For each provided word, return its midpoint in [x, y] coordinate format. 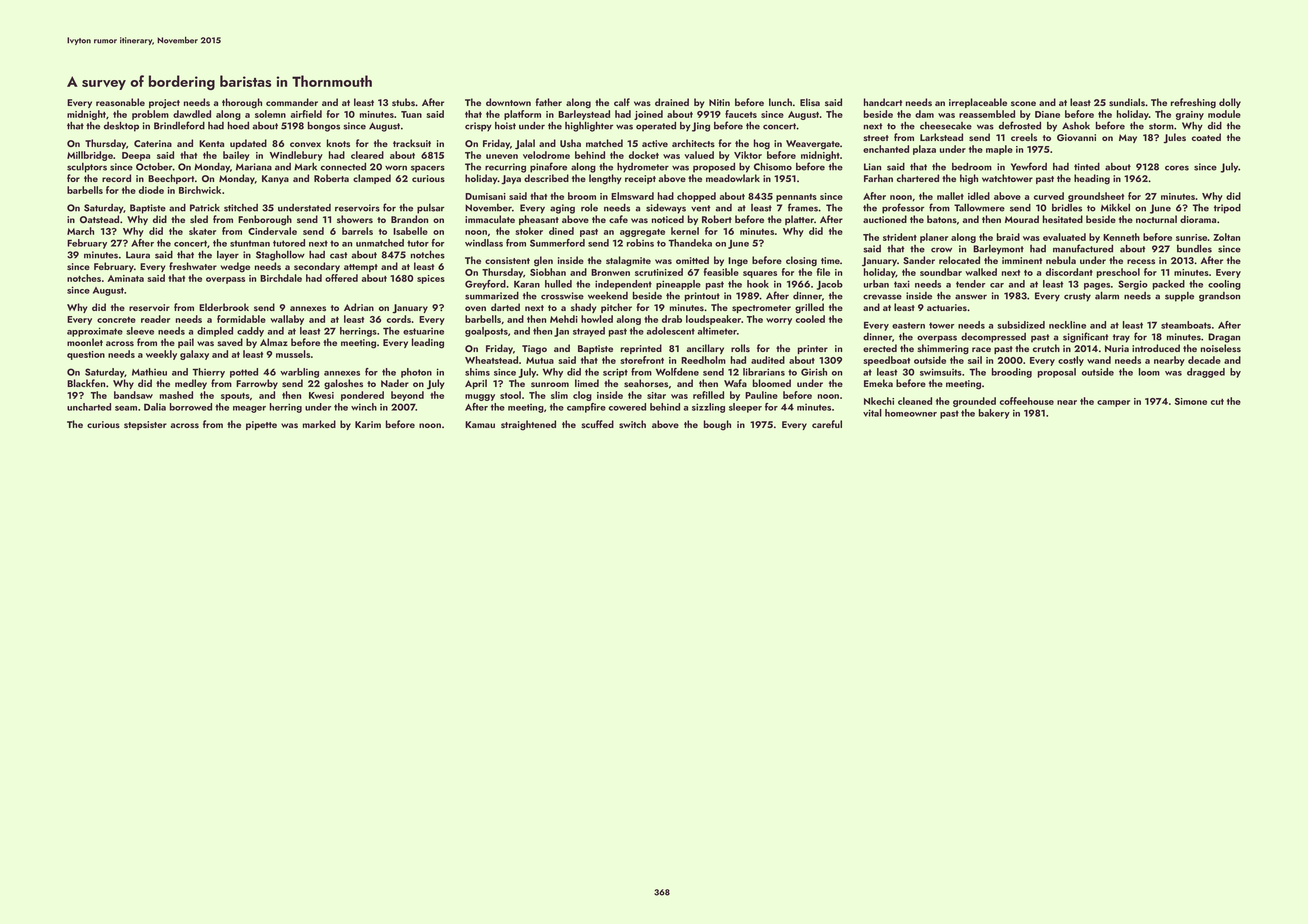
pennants [796, 198]
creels [1024, 137]
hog [762, 144]
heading [1092, 179]
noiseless [1221, 348]
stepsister [145, 425]
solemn [270, 114]
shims [477, 372]
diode [151, 190]
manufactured [1083, 248]
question [86, 355]
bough [717, 425]
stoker [529, 231]
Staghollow [280, 255]
